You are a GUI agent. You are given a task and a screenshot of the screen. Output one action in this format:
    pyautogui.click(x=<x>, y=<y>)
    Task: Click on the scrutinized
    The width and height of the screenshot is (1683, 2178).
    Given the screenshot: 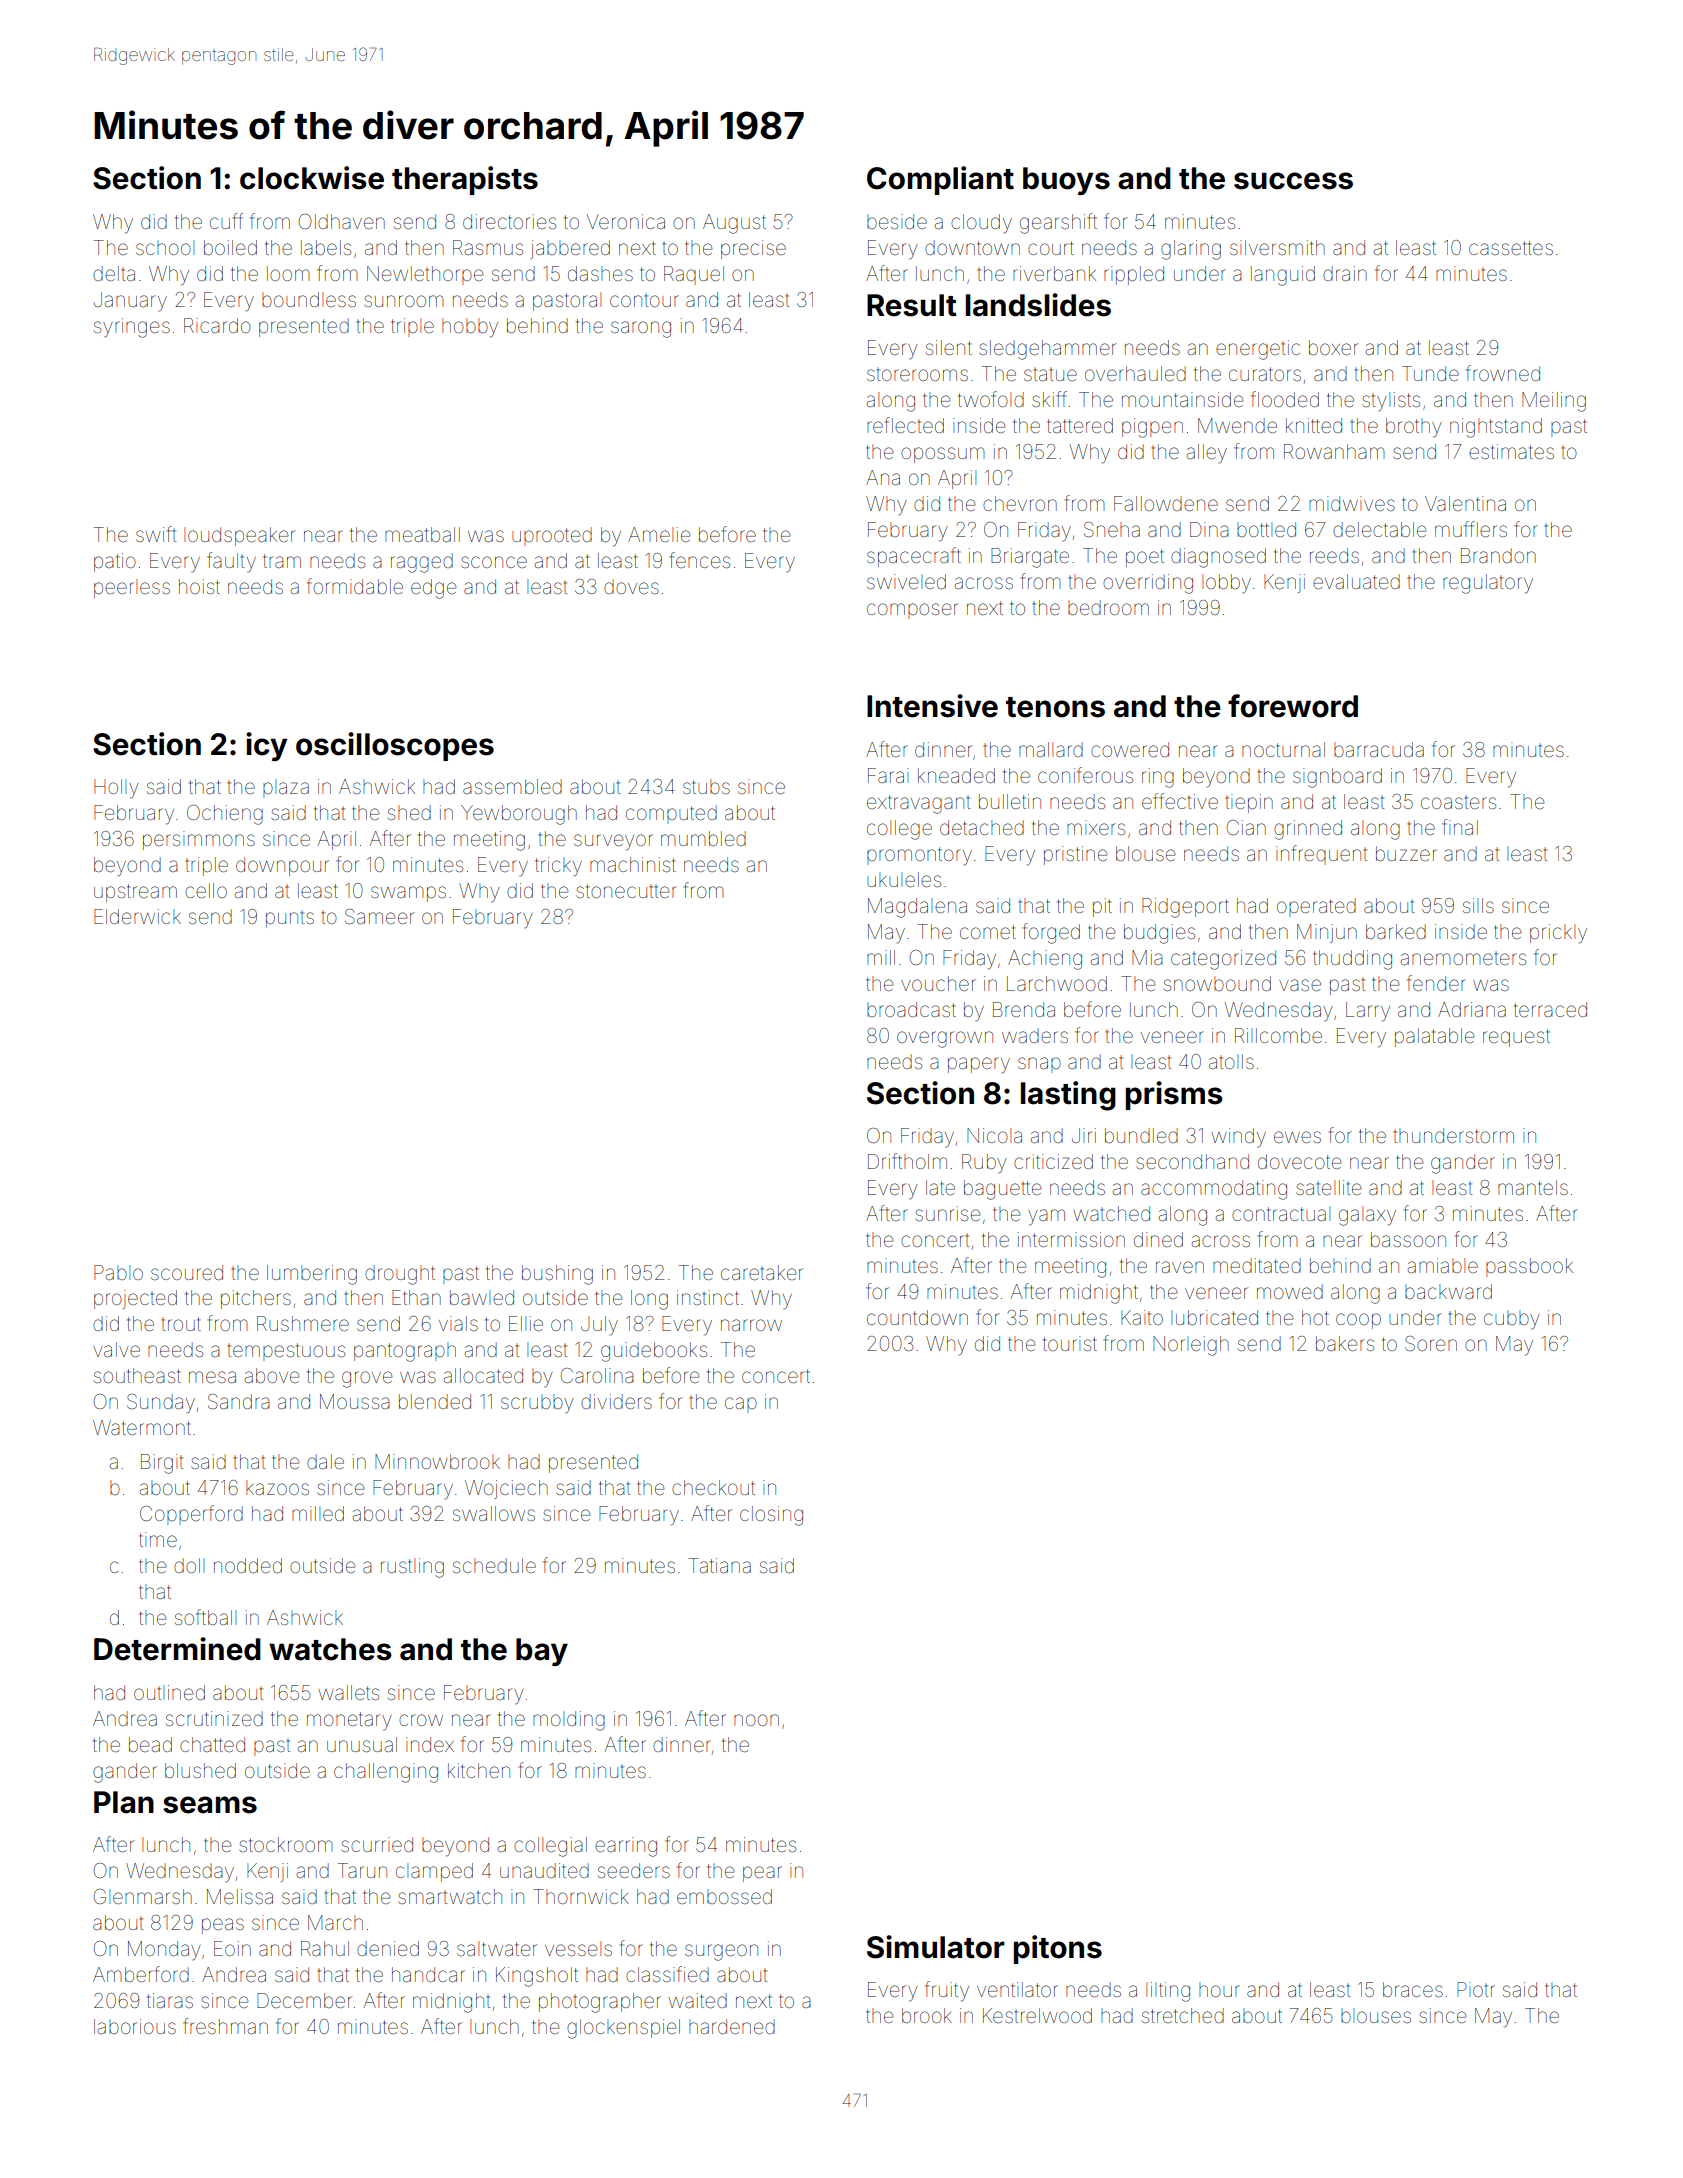 What is the action you would take?
    pyautogui.click(x=214, y=1718)
